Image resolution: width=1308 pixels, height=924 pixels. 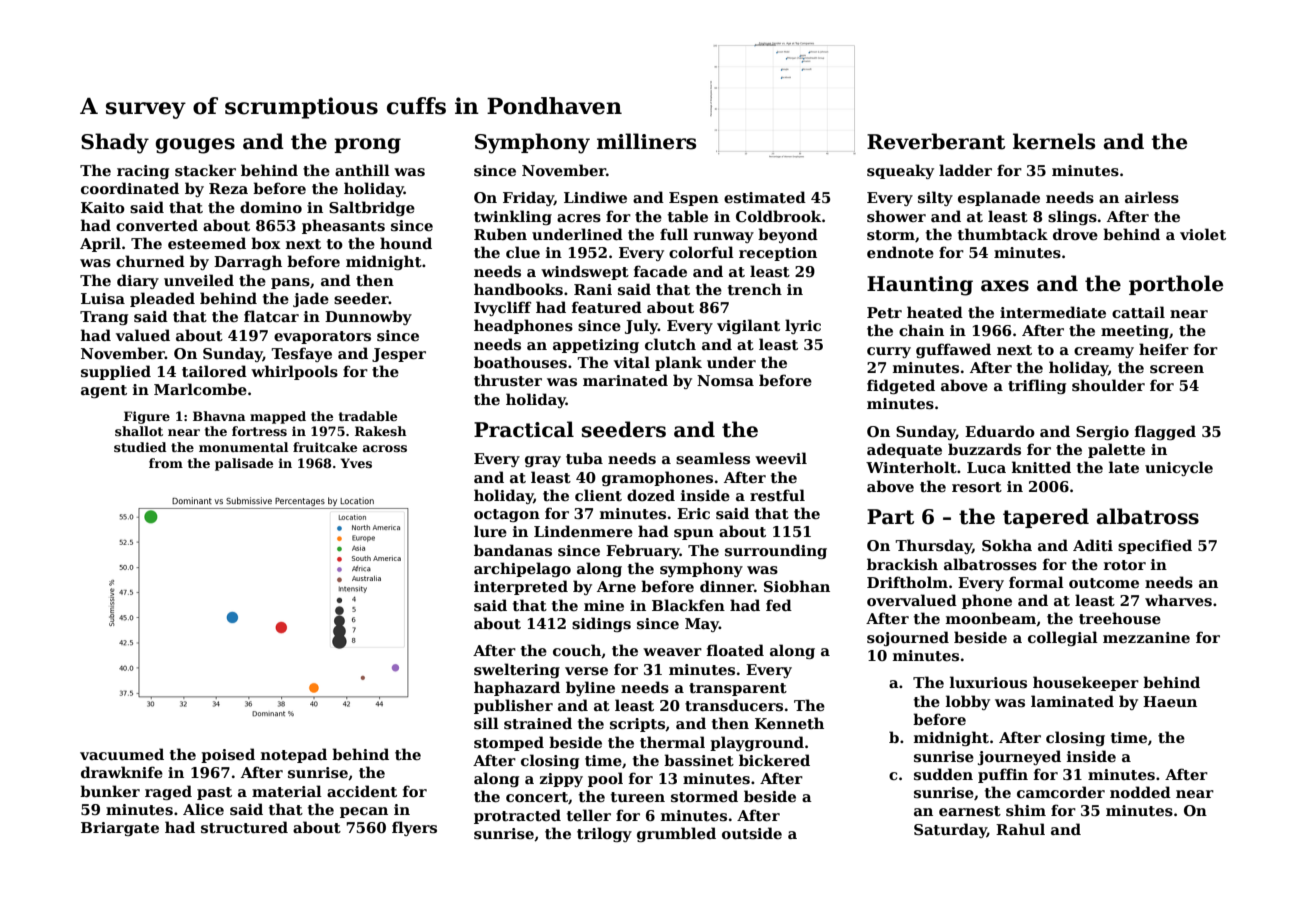 What do you see at coordinates (1170, 701) in the document?
I see `Haeun` at bounding box center [1170, 701].
